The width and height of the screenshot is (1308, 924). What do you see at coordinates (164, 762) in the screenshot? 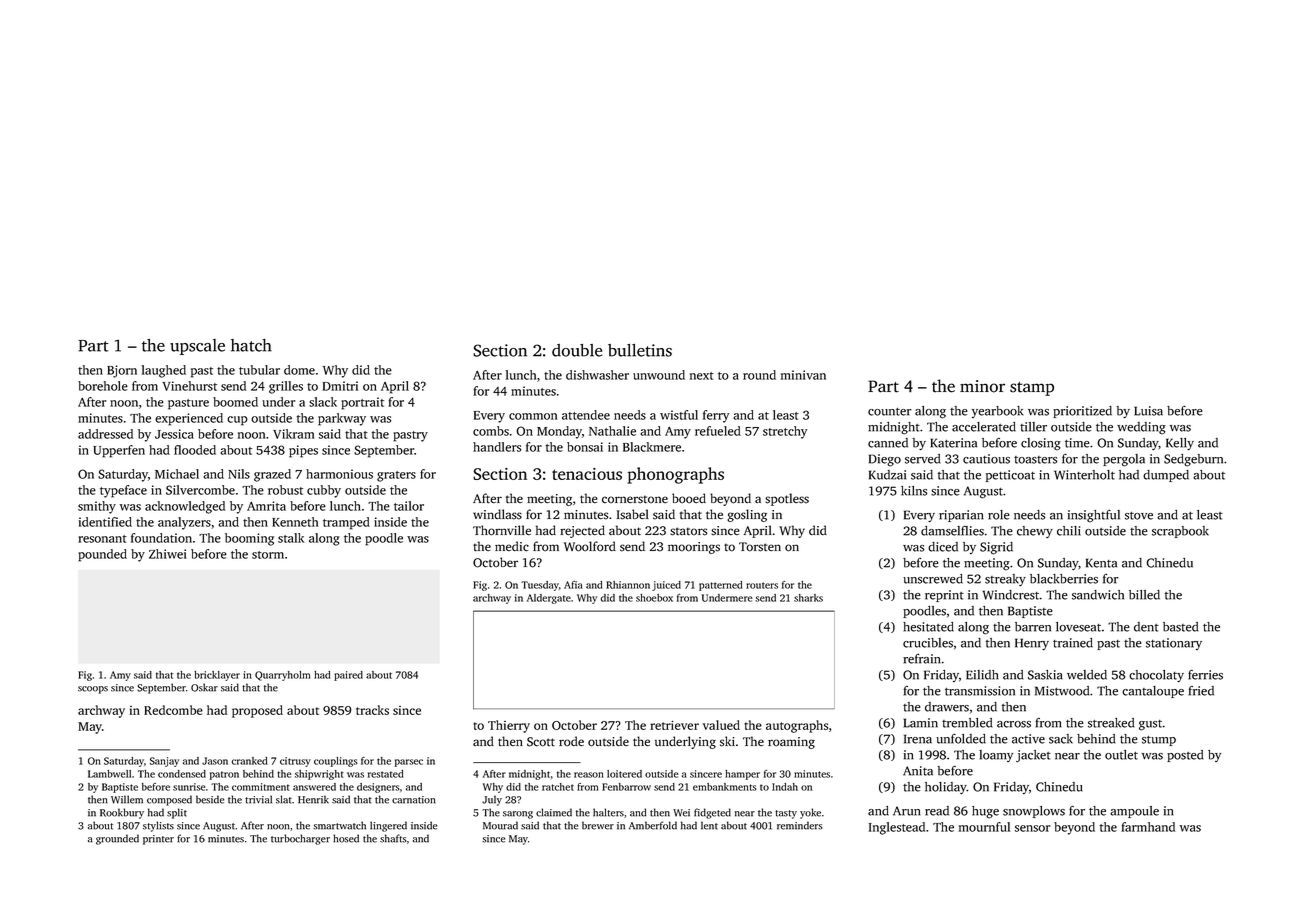
I see `Sanjay` at bounding box center [164, 762].
